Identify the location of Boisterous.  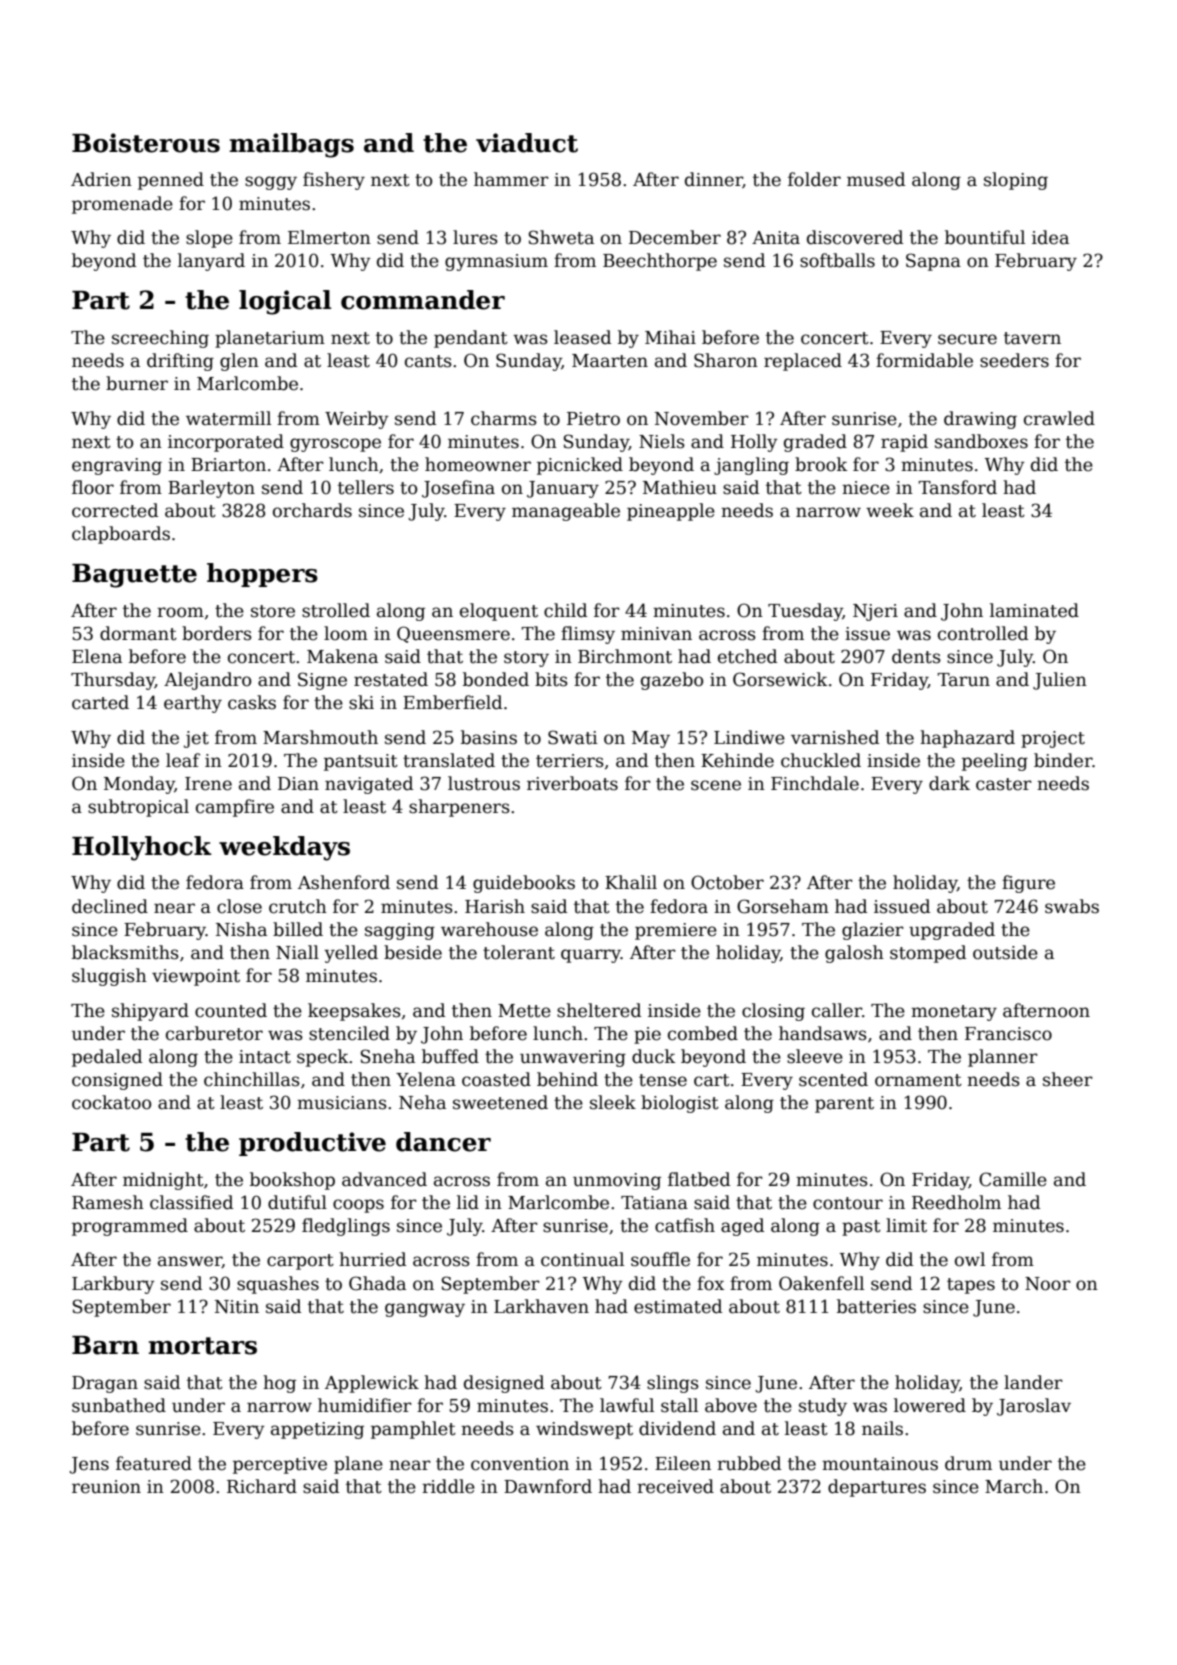
(146, 143).
